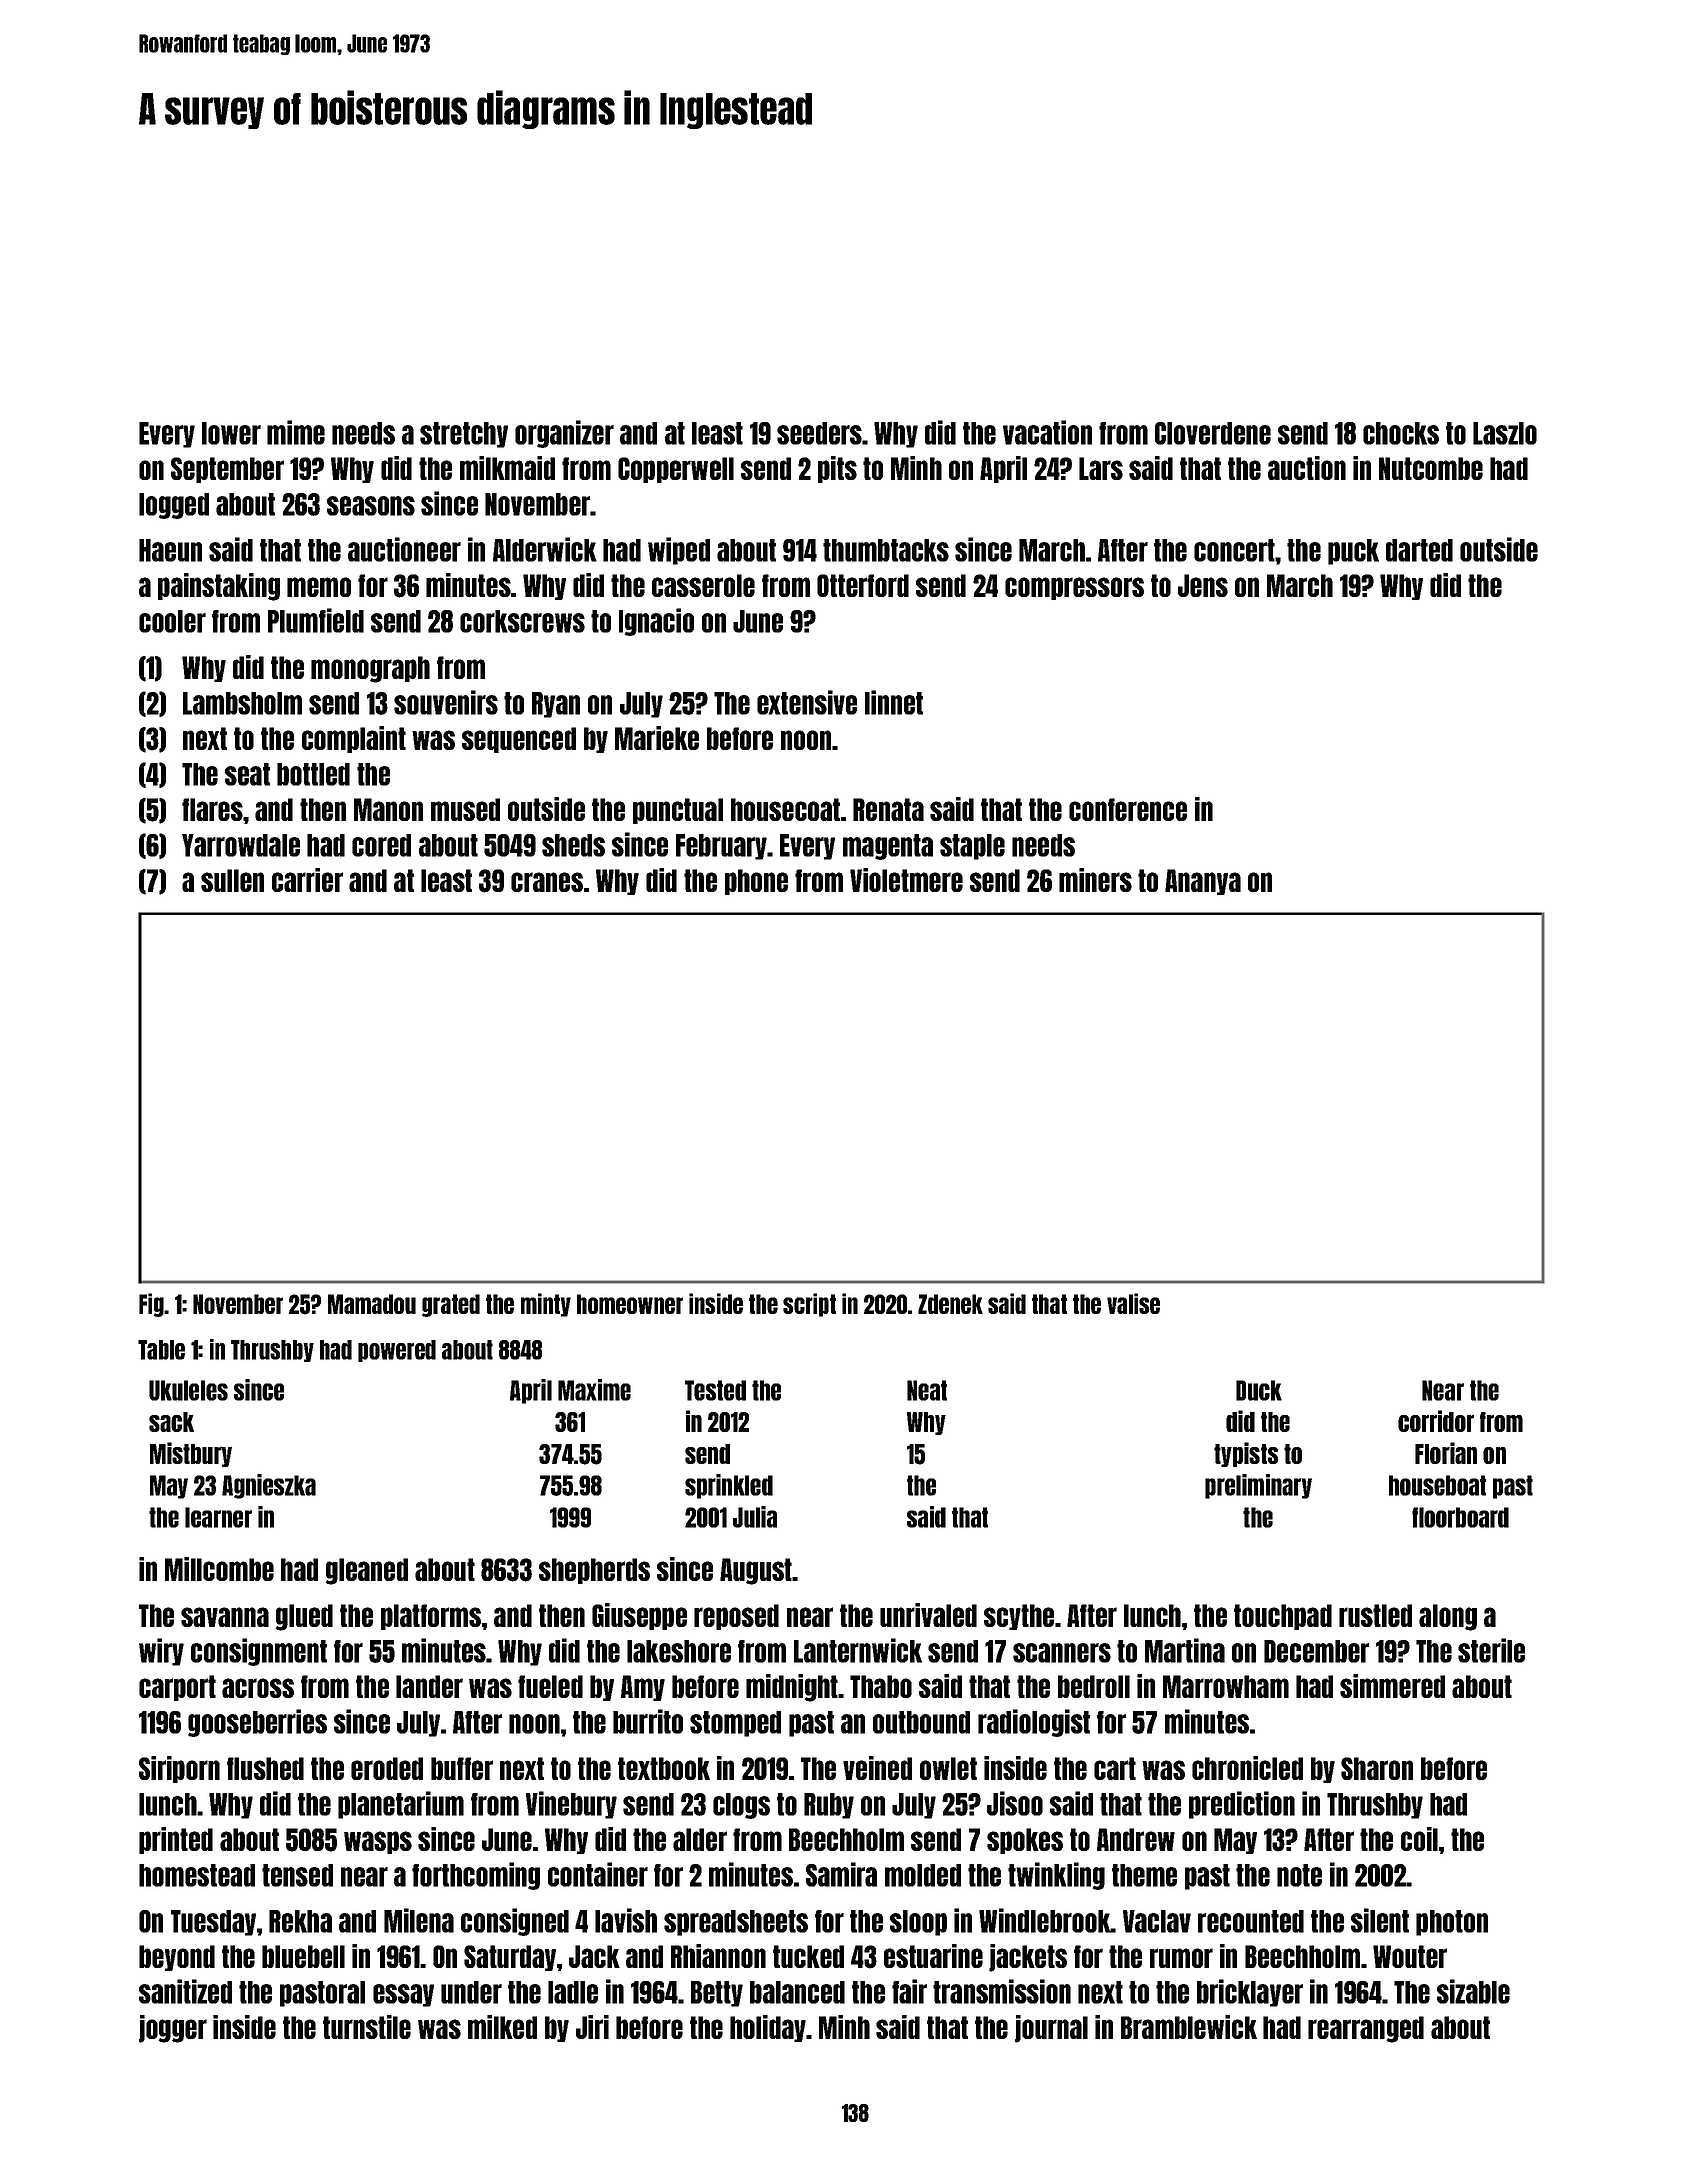 The image size is (1683, 2178). What do you see at coordinates (756, 882) in the screenshot?
I see `phone` at bounding box center [756, 882].
